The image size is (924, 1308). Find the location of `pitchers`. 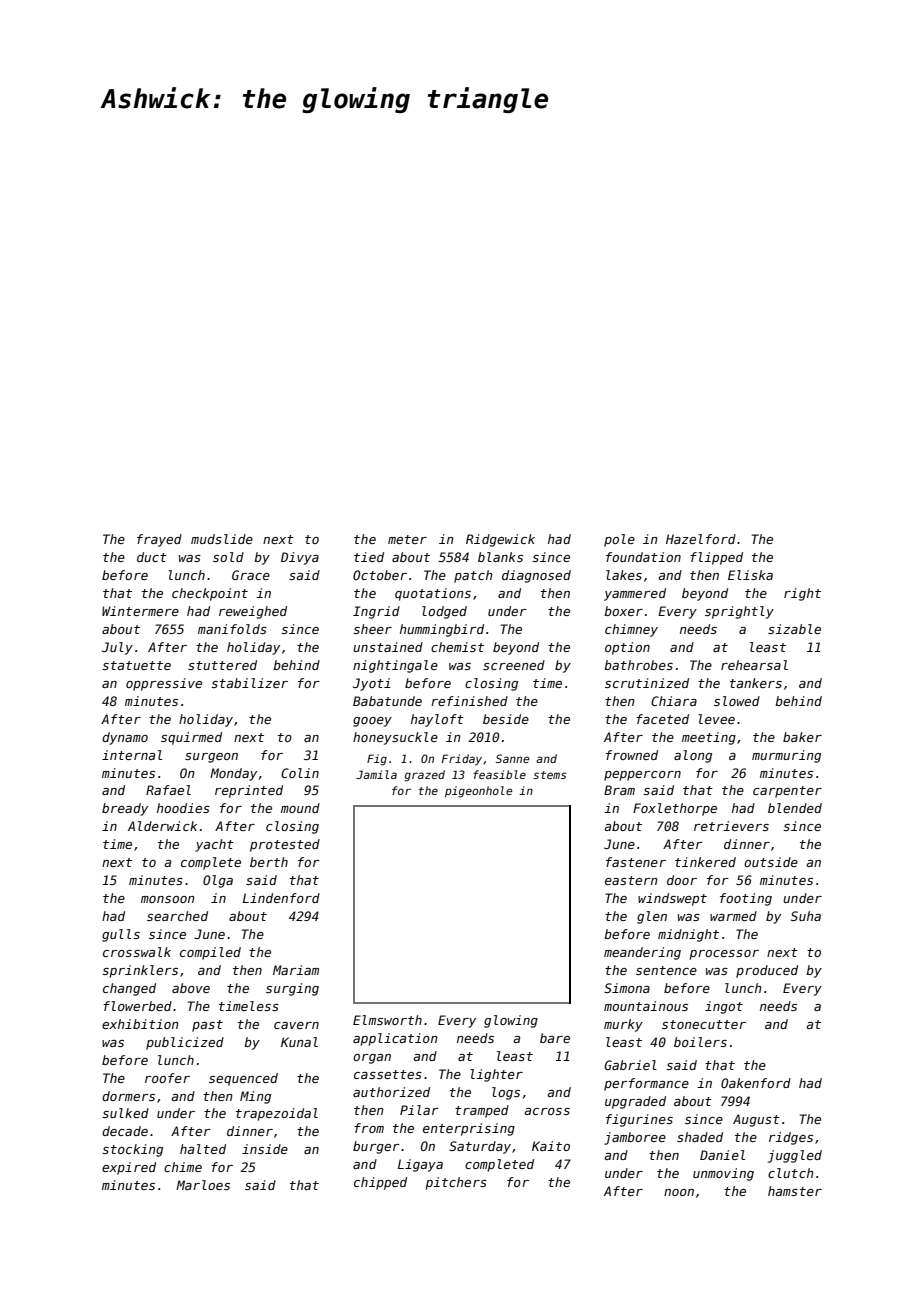

pitchers is located at coordinates (456, 1183).
